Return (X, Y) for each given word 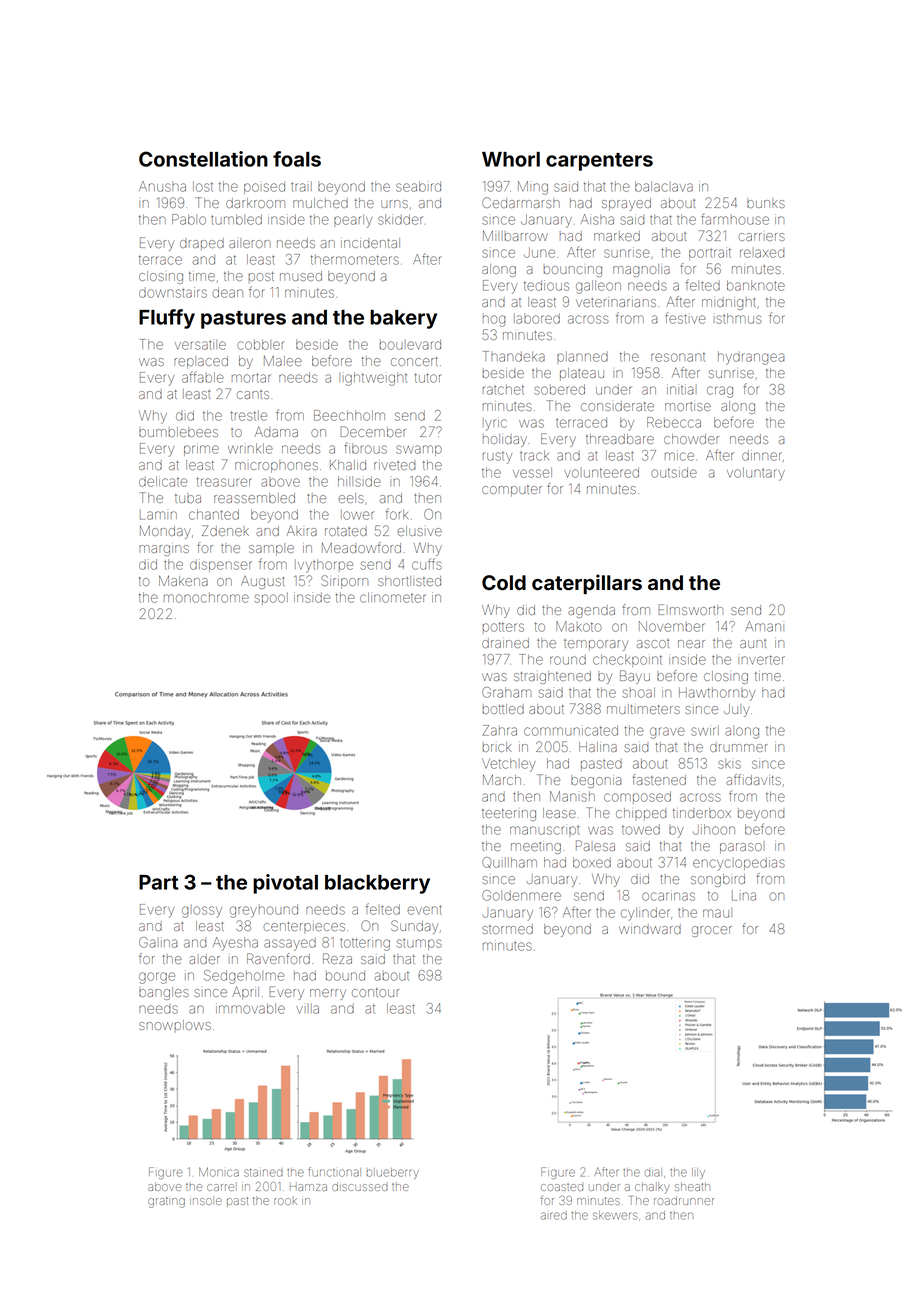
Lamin (158, 515)
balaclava (664, 186)
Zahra (500, 730)
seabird (418, 186)
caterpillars (587, 584)
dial (653, 1172)
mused (301, 276)
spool (271, 598)
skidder (400, 219)
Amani (764, 626)
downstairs (173, 292)
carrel (220, 1187)
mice (679, 455)
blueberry (393, 1173)
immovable (250, 1008)
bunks (766, 203)
